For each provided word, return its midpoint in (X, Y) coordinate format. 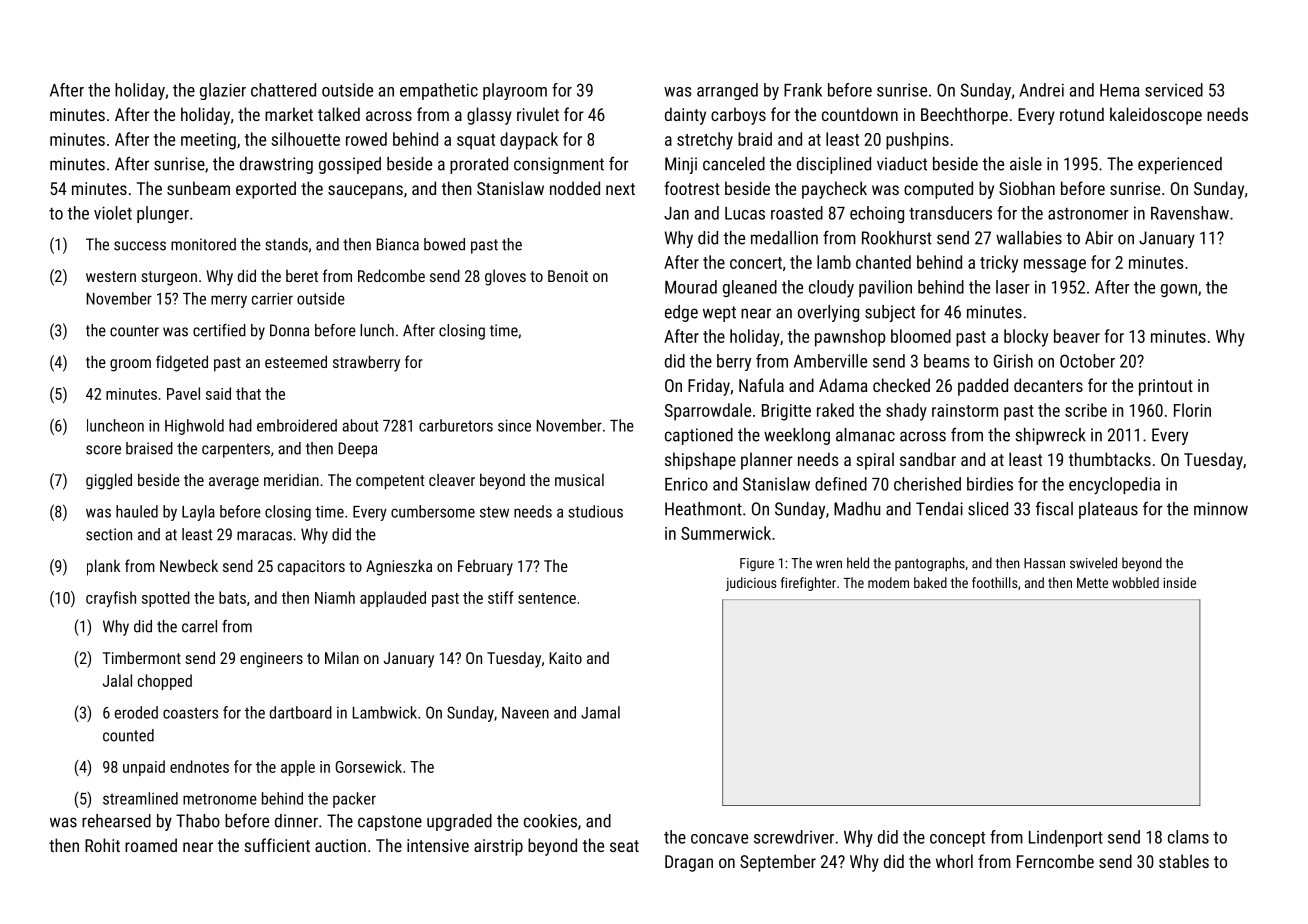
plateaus (1108, 510)
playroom (515, 91)
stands (286, 244)
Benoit (568, 276)
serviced (1174, 90)
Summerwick (726, 533)
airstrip (498, 847)
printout (1166, 387)
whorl (954, 861)
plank (103, 567)
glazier (223, 91)
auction (340, 845)
